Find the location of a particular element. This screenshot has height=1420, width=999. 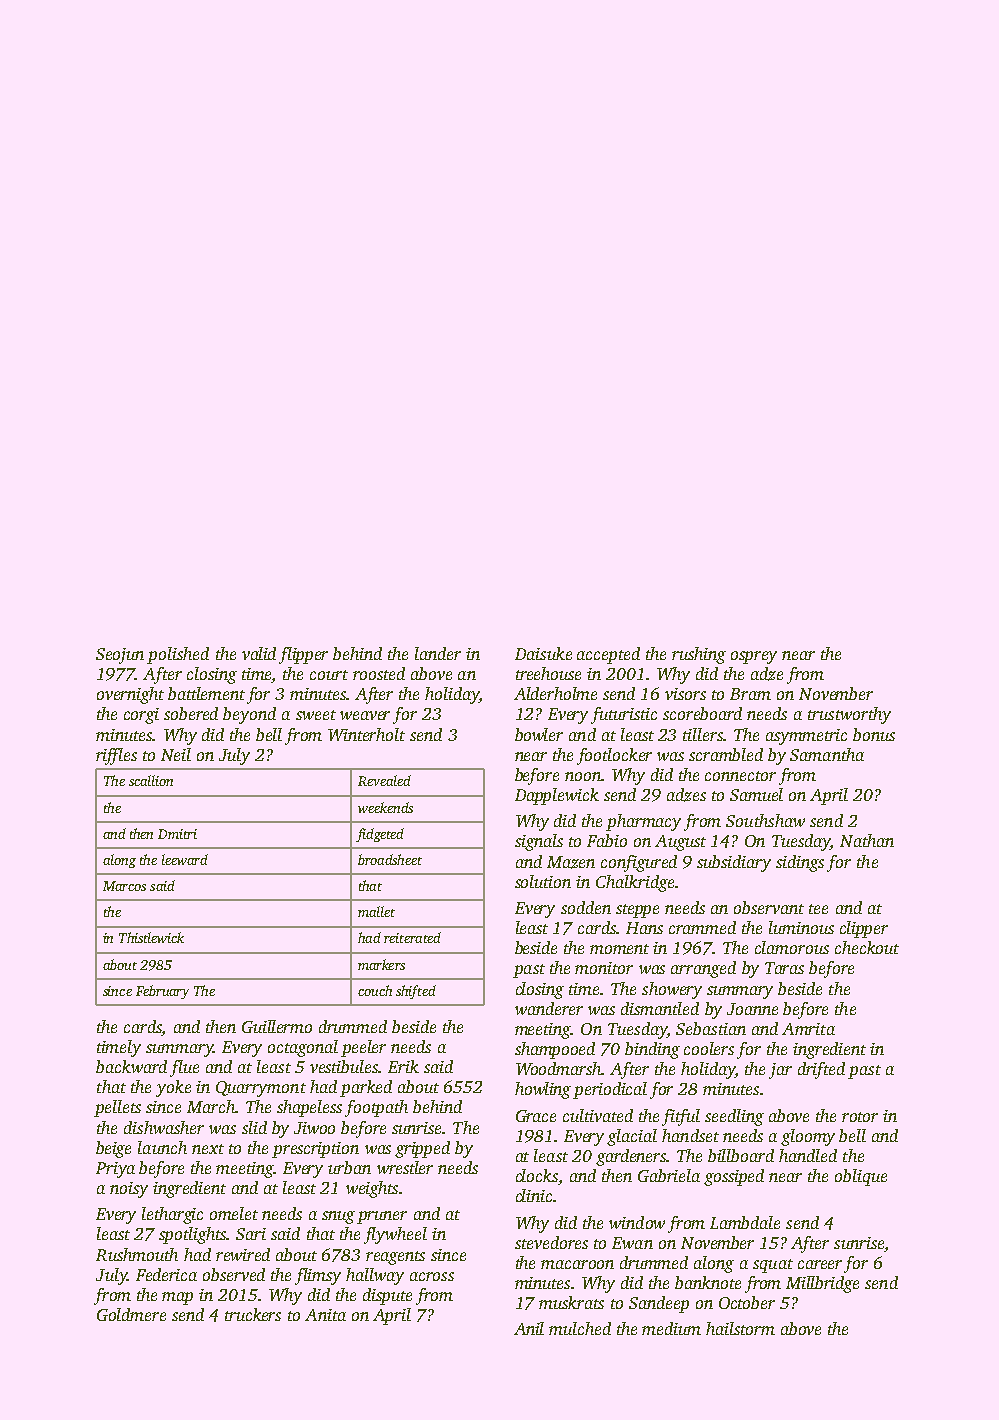

rewired is located at coordinates (243, 1254).
